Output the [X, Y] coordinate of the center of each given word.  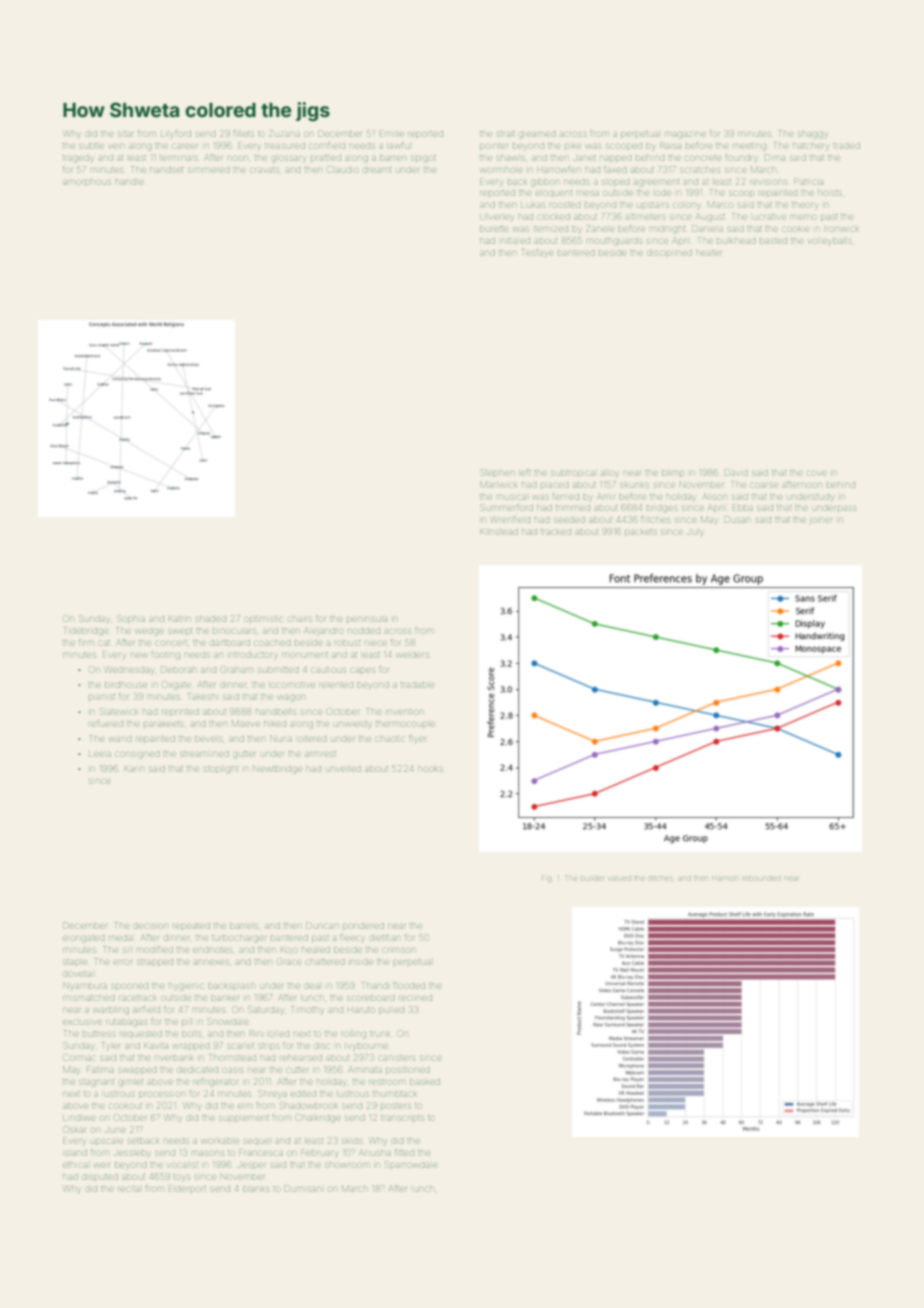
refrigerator [215, 1083]
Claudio [343, 169]
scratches [700, 170]
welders [413, 655]
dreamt [377, 170]
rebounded [761, 879]
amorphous [87, 182]
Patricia [808, 181]
